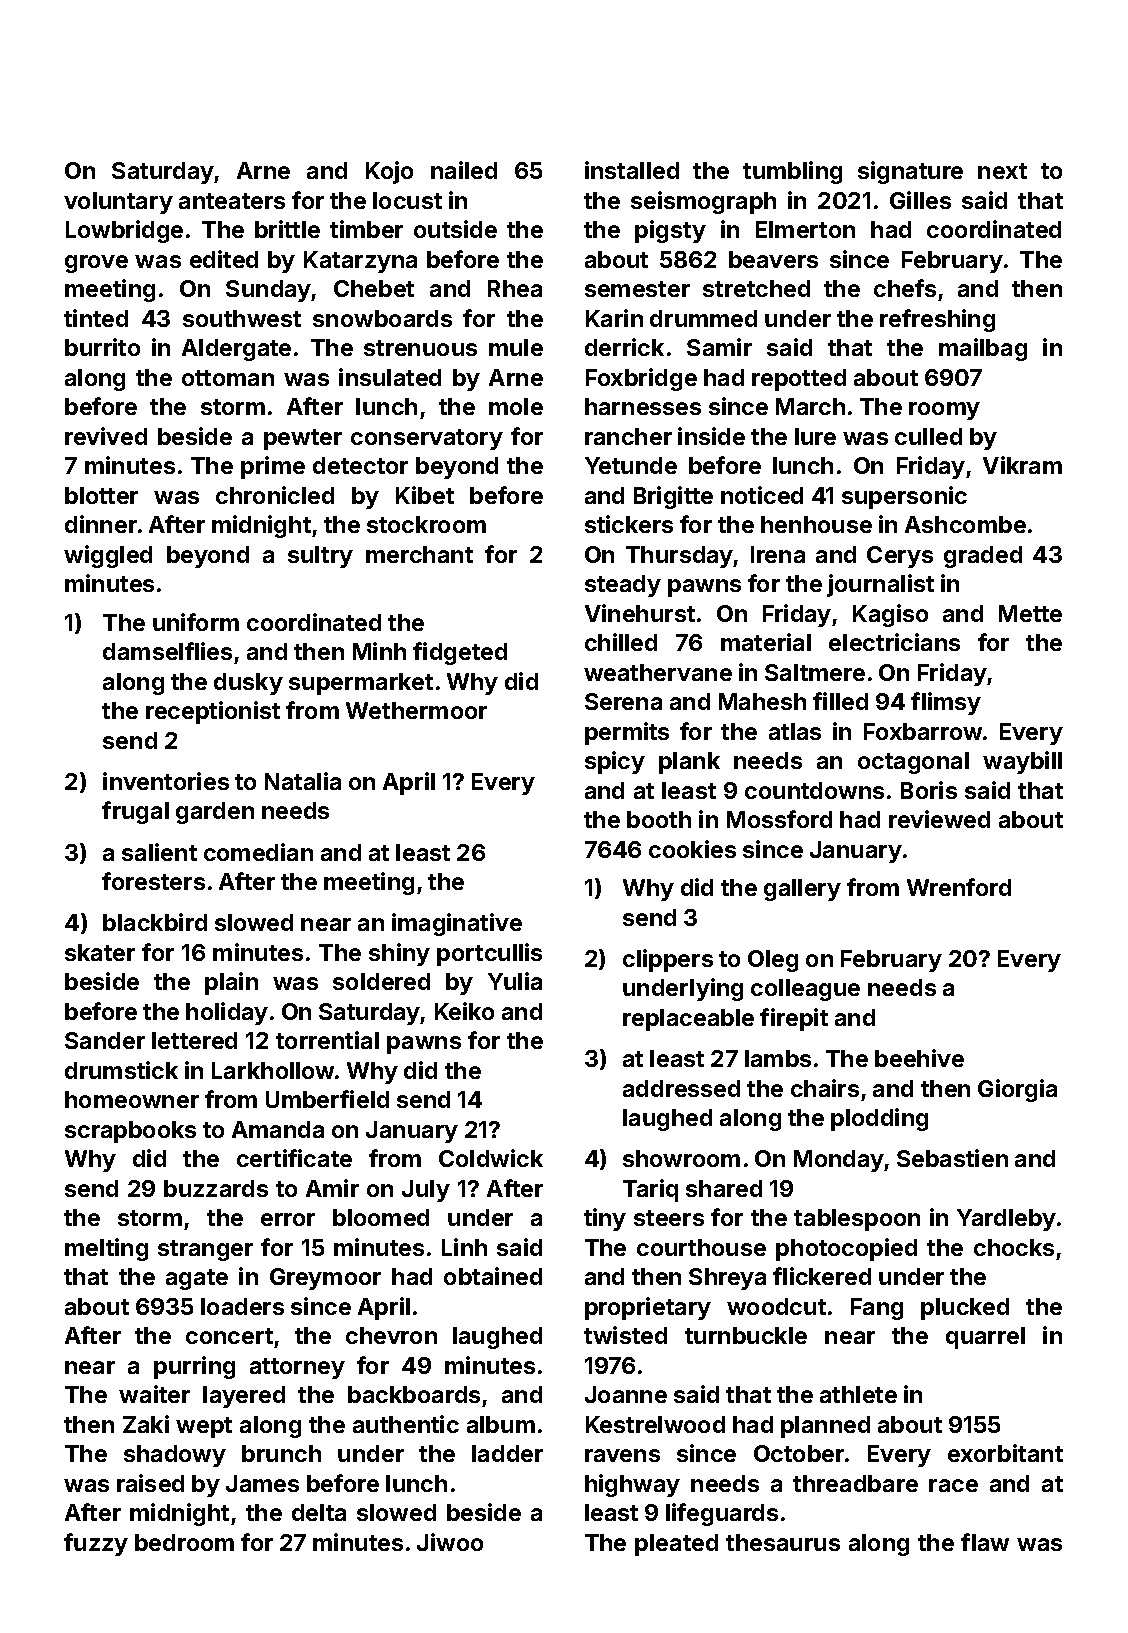 The height and width of the screenshot is (1633, 1128). What do you see at coordinates (224, 259) in the screenshot?
I see `edited` at bounding box center [224, 259].
